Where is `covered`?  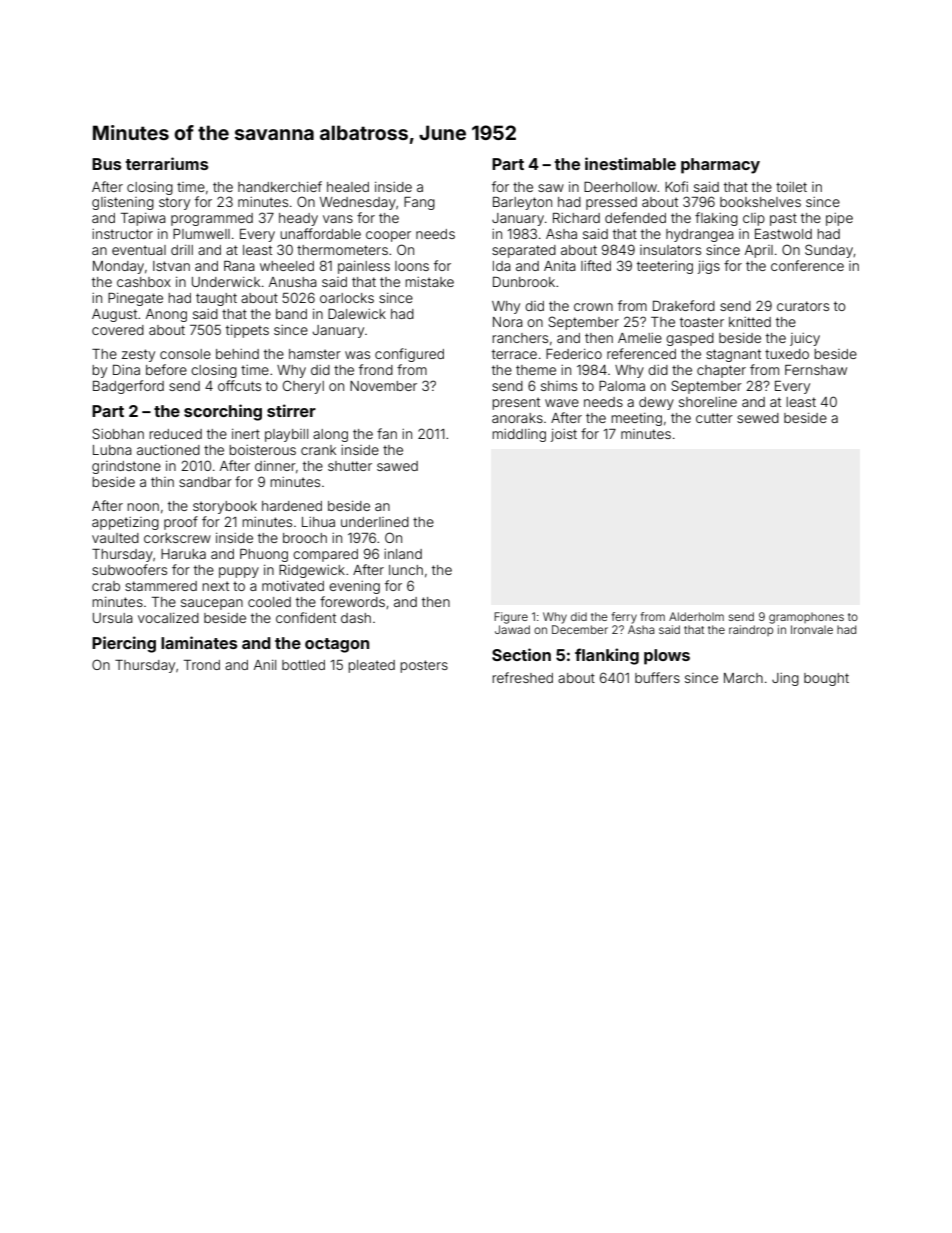
covered is located at coordinates (118, 330).
